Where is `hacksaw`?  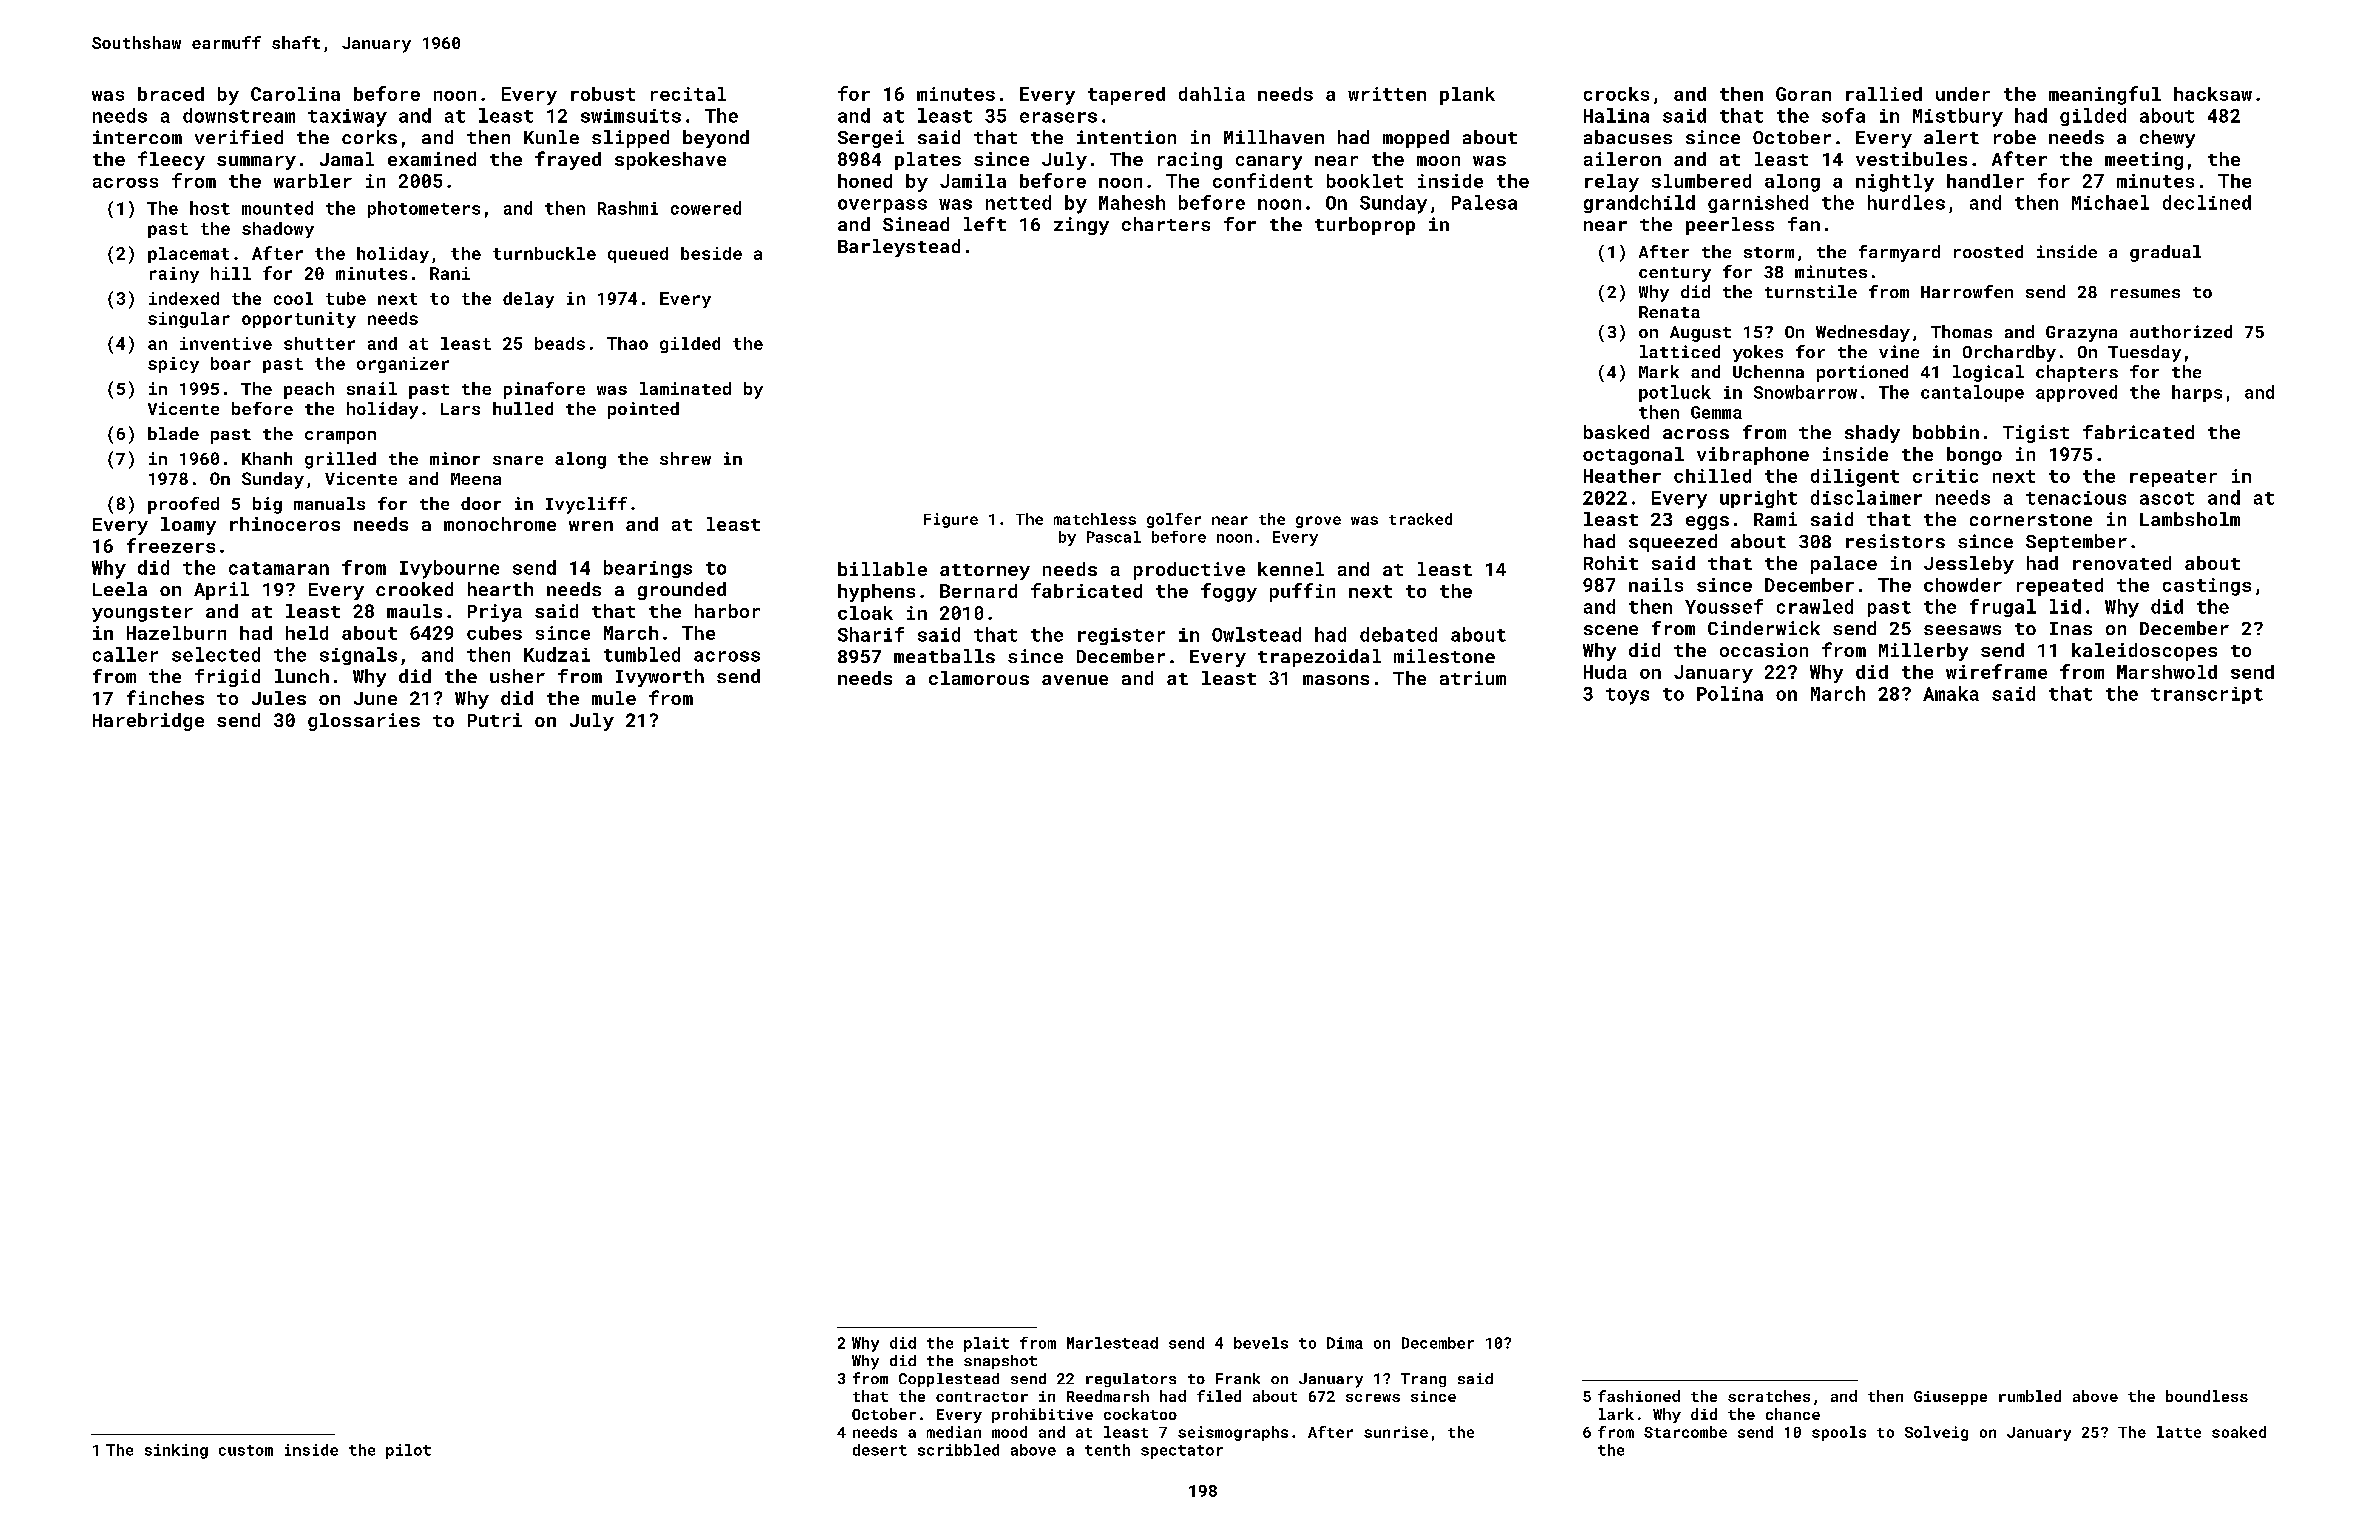 hacksaw is located at coordinates (2213, 94).
